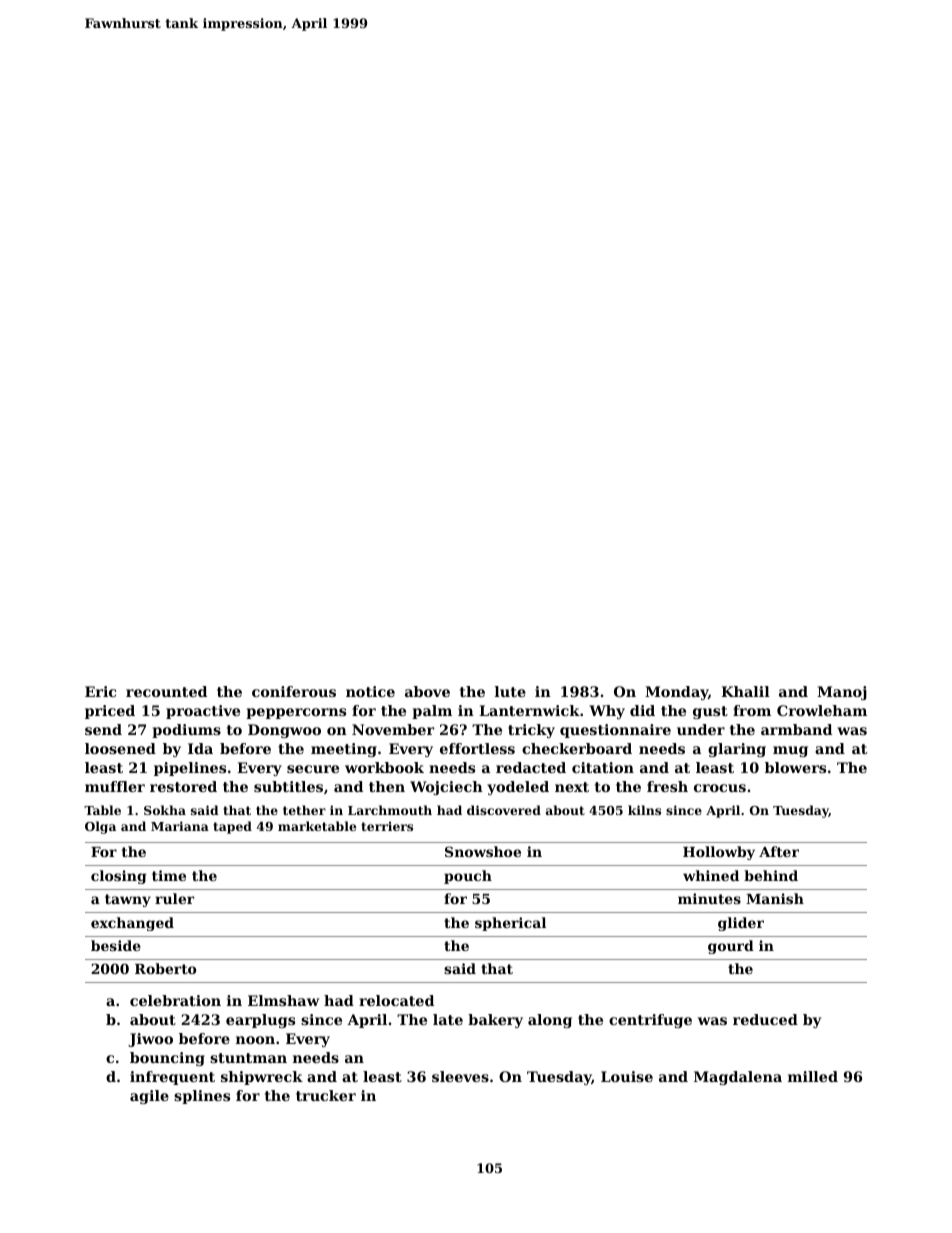  Describe the element at coordinates (627, 1076) in the screenshot. I see `Louise` at that location.
